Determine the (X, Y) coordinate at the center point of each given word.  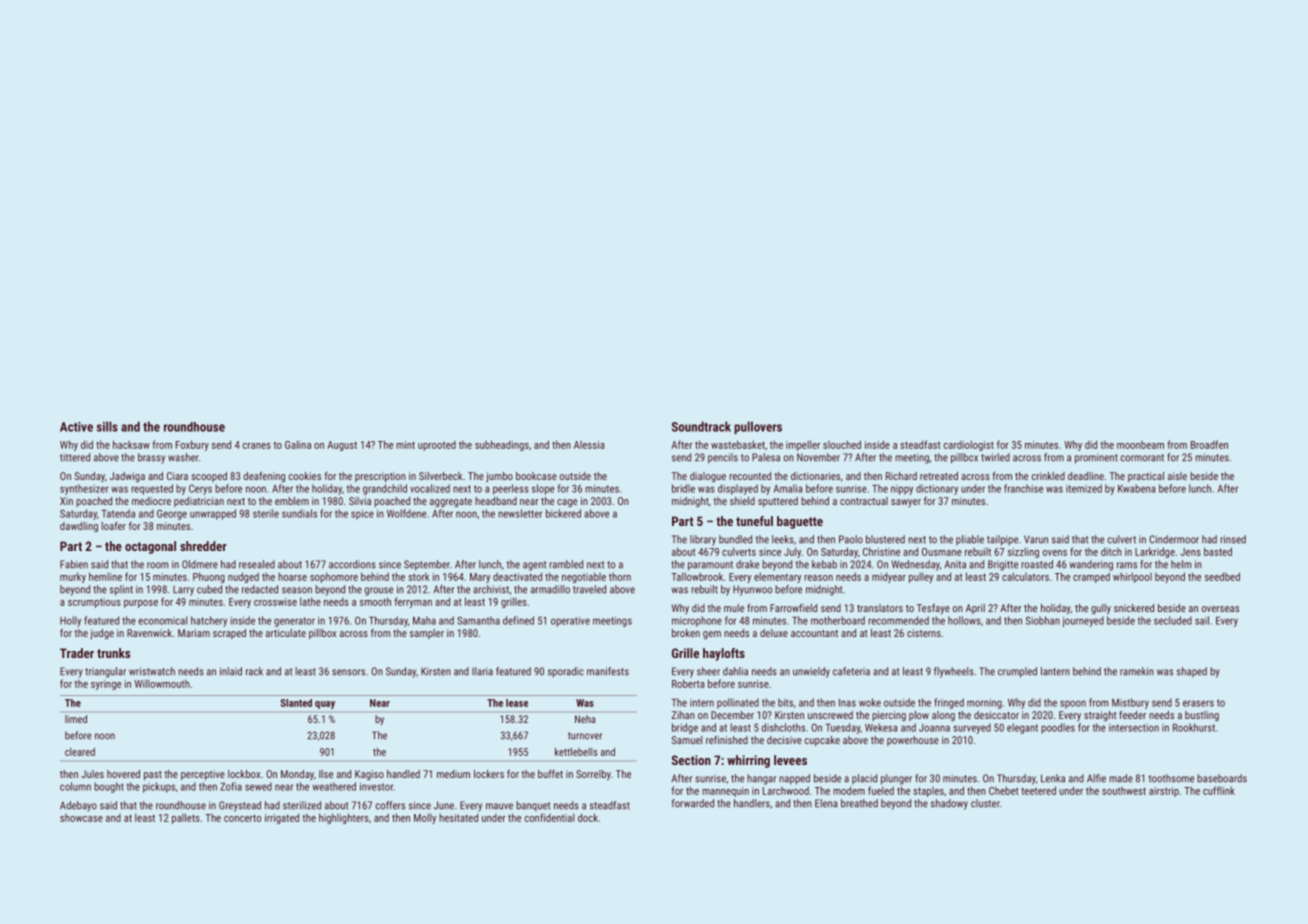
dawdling (79, 527)
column (75, 786)
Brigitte (1003, 565)
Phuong (209, 577)
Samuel (687, 740)
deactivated (517, 576)
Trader (77, 653)
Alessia (589, 445)
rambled (566, 564)
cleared (80, 752)
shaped (1192, 672)
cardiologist (969, 445)
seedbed (1222, 576)
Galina (298, 444)
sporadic (566, 672)
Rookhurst (1194, 727)
